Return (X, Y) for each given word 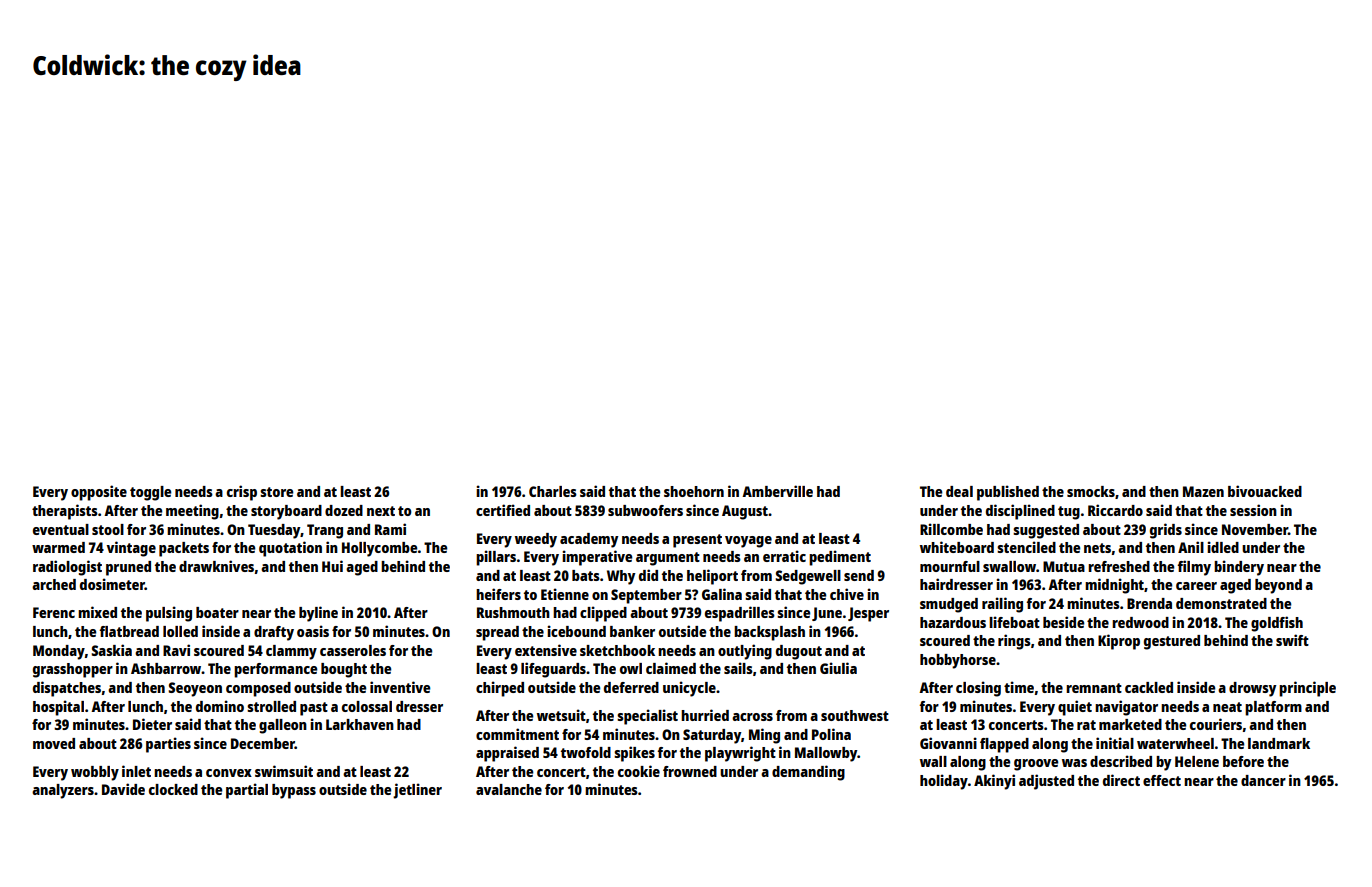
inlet (136, 771)
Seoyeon (195, 689)
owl (631, 668)
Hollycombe (379, 549)
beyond (1278, 586)
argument (668, 559)
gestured (1172, 642)
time (1019, 687)
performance (275, 670)
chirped (500, 689)
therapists (65, 512)
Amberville (777, 491)
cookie (639, 771)
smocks (1091, 491)
